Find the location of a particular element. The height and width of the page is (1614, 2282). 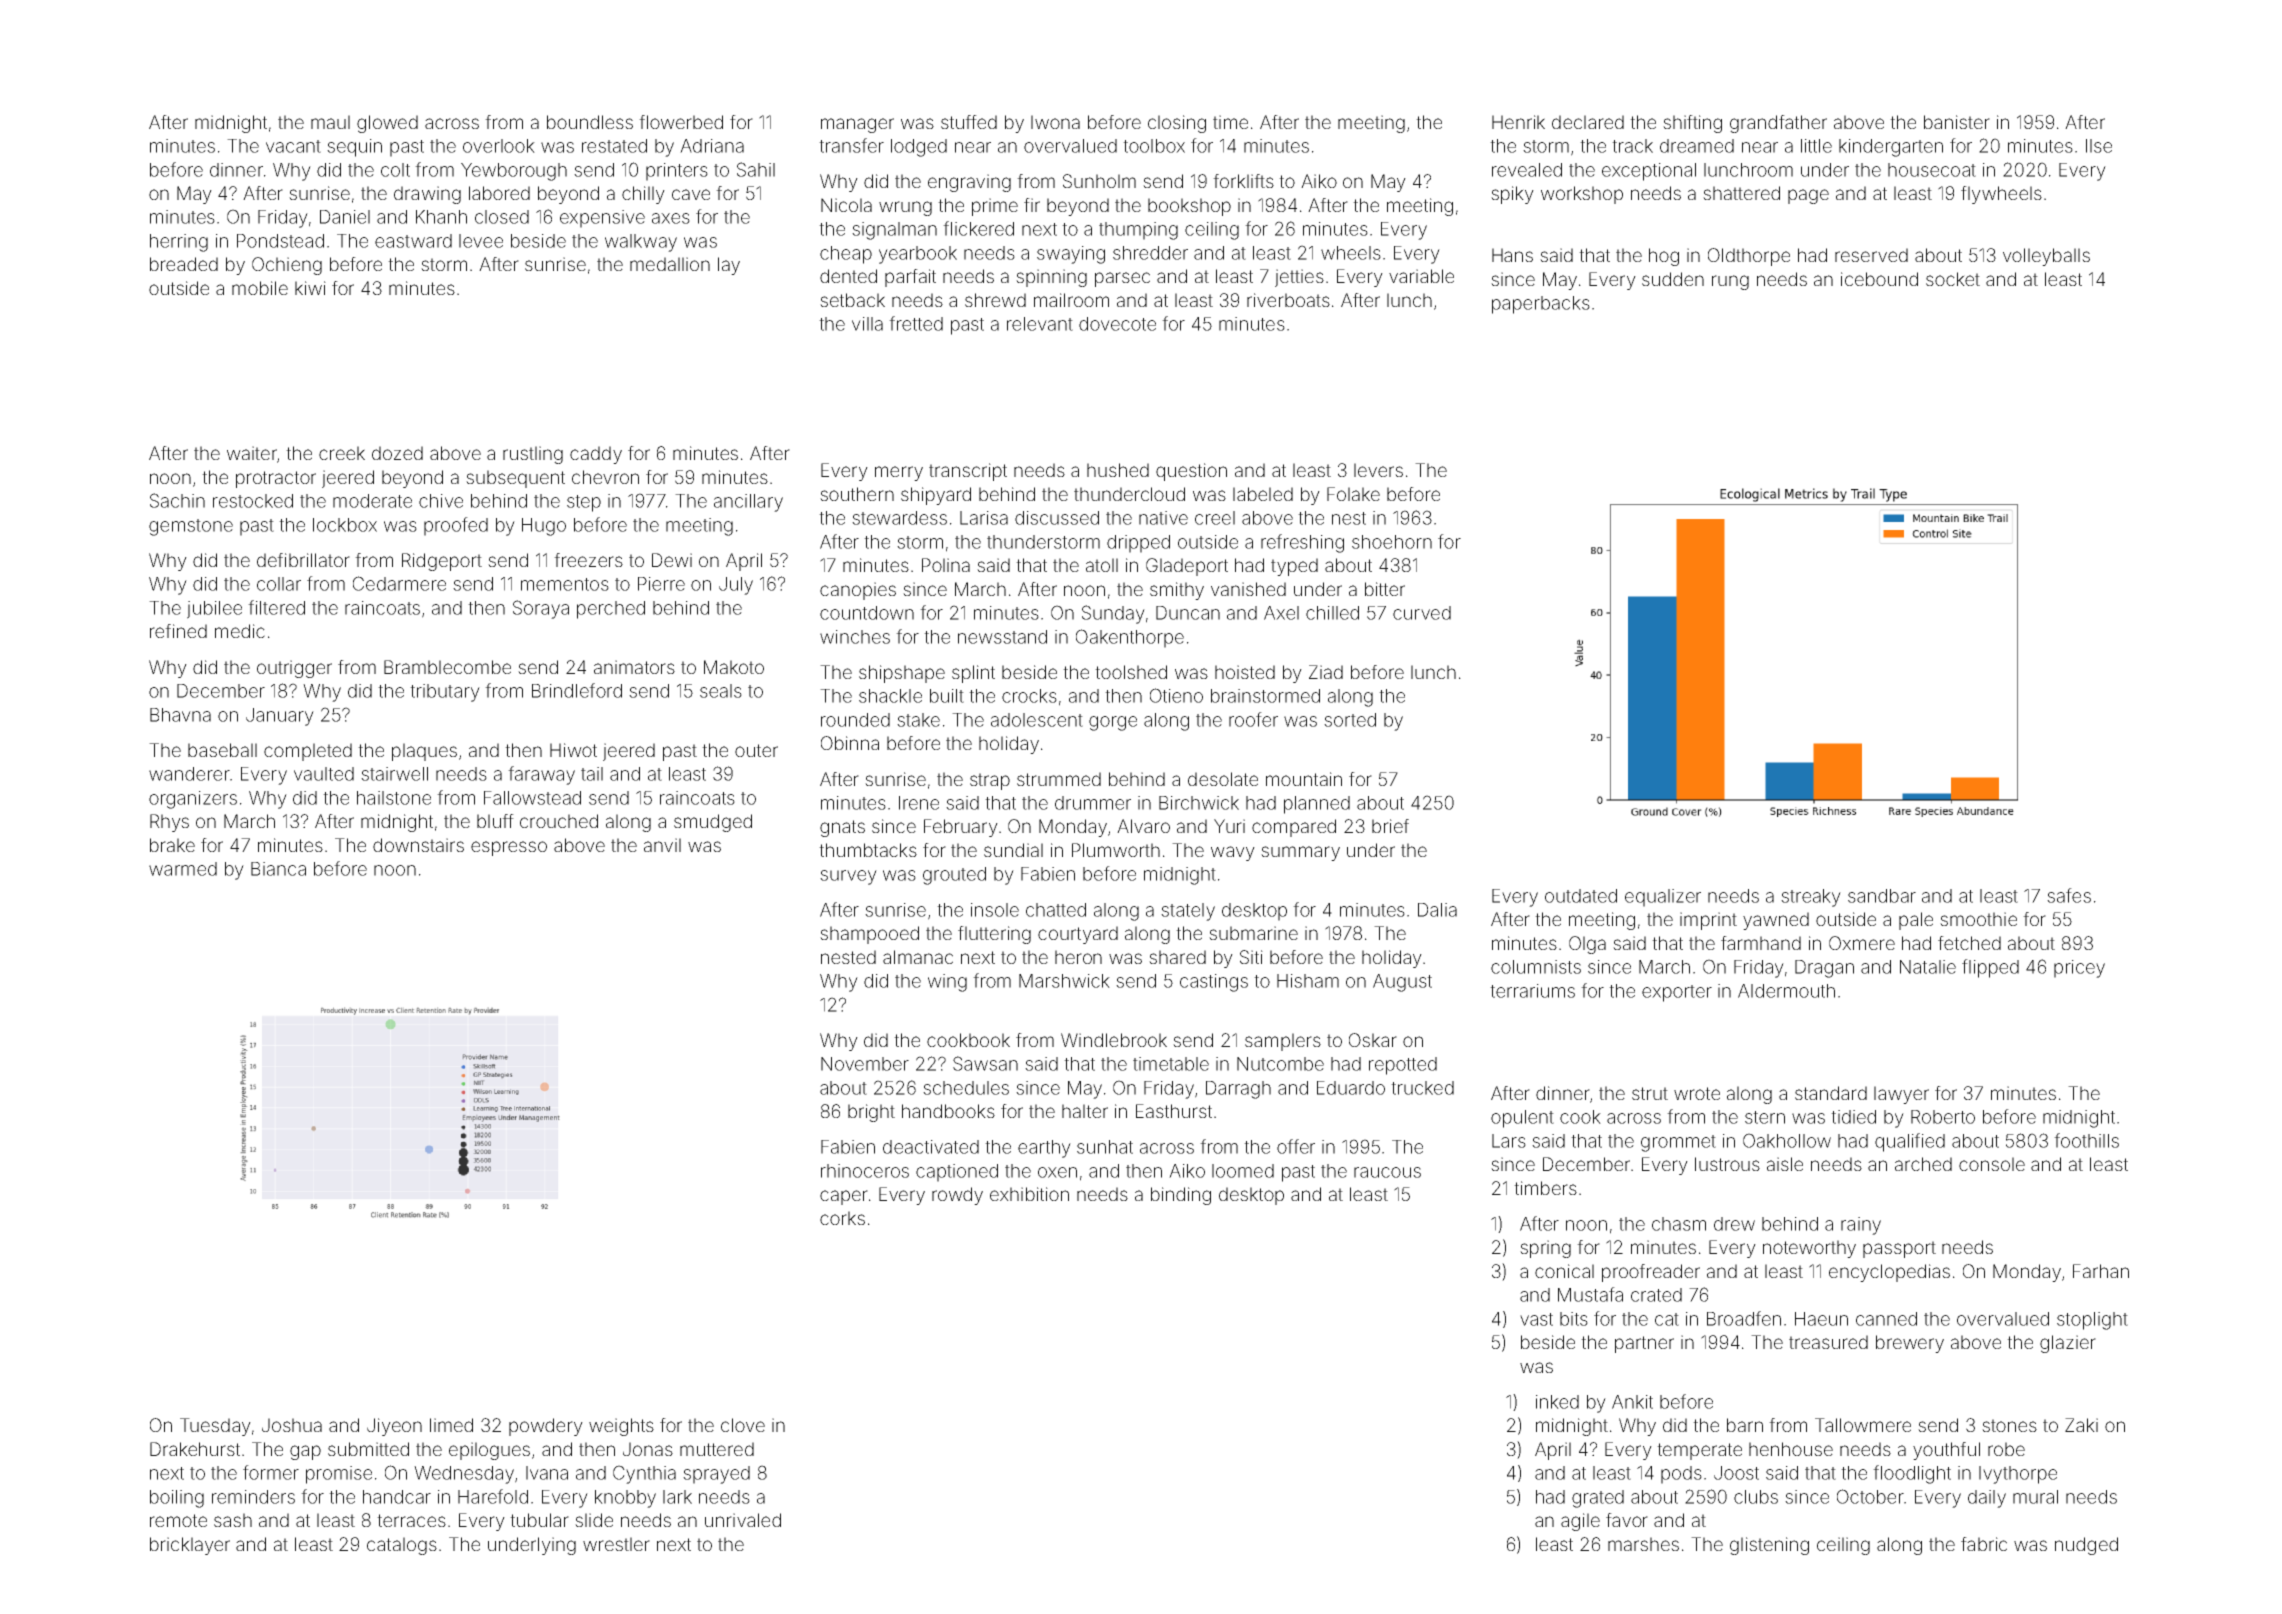

binding is located at coordinates (1181, 1196).
